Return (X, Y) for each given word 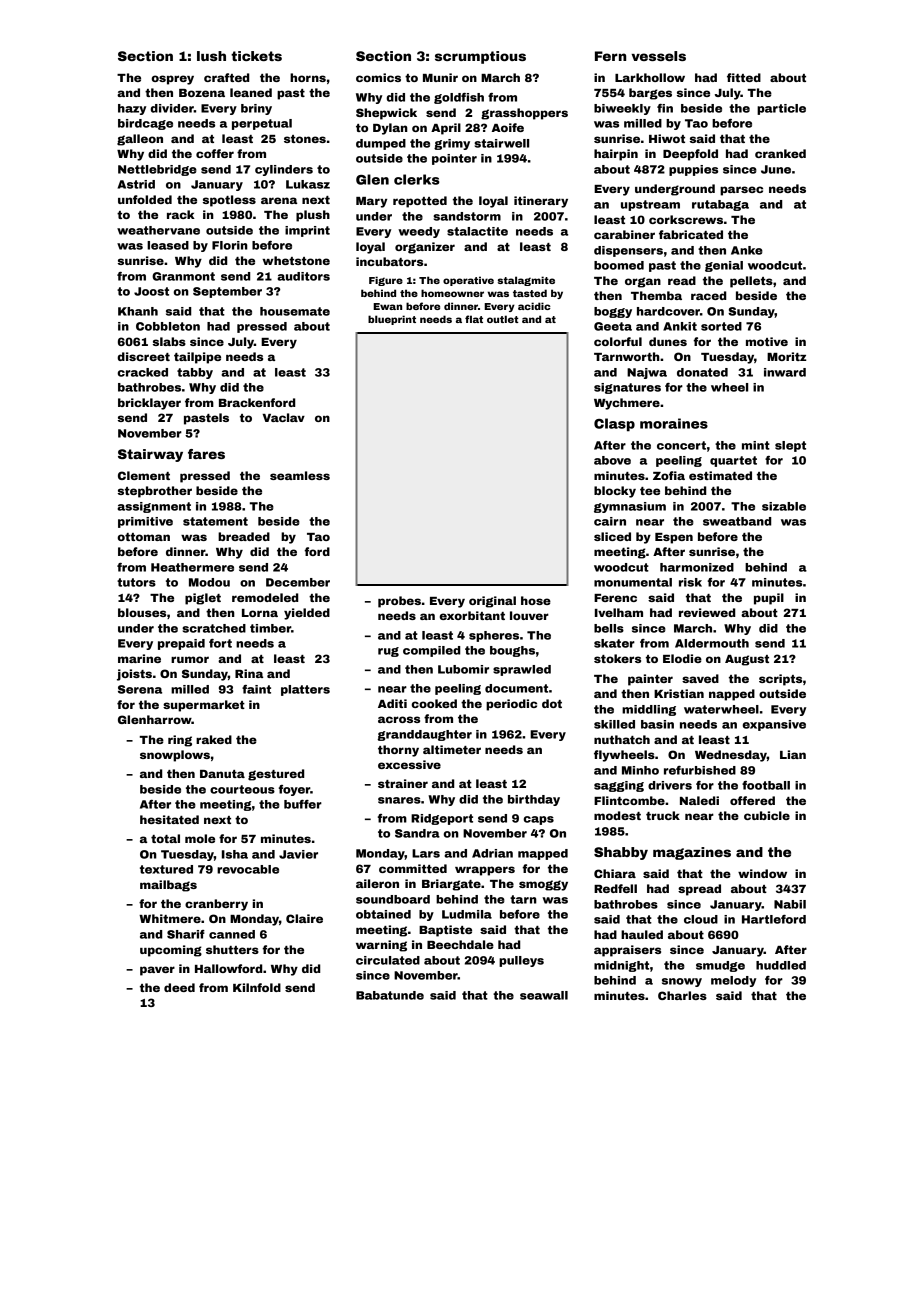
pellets (751, 282)
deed (179, 987)
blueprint (392, 320)
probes (399, 602)
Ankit (680, 326)
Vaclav (283, 417)
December (298, 582)
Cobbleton (168, 326)
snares (399, 800)
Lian (793, 754)
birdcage (145, 124)
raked (214, 739)
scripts (780, 680)
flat (474, 319)
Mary (371, 202)
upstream (650, 205)
